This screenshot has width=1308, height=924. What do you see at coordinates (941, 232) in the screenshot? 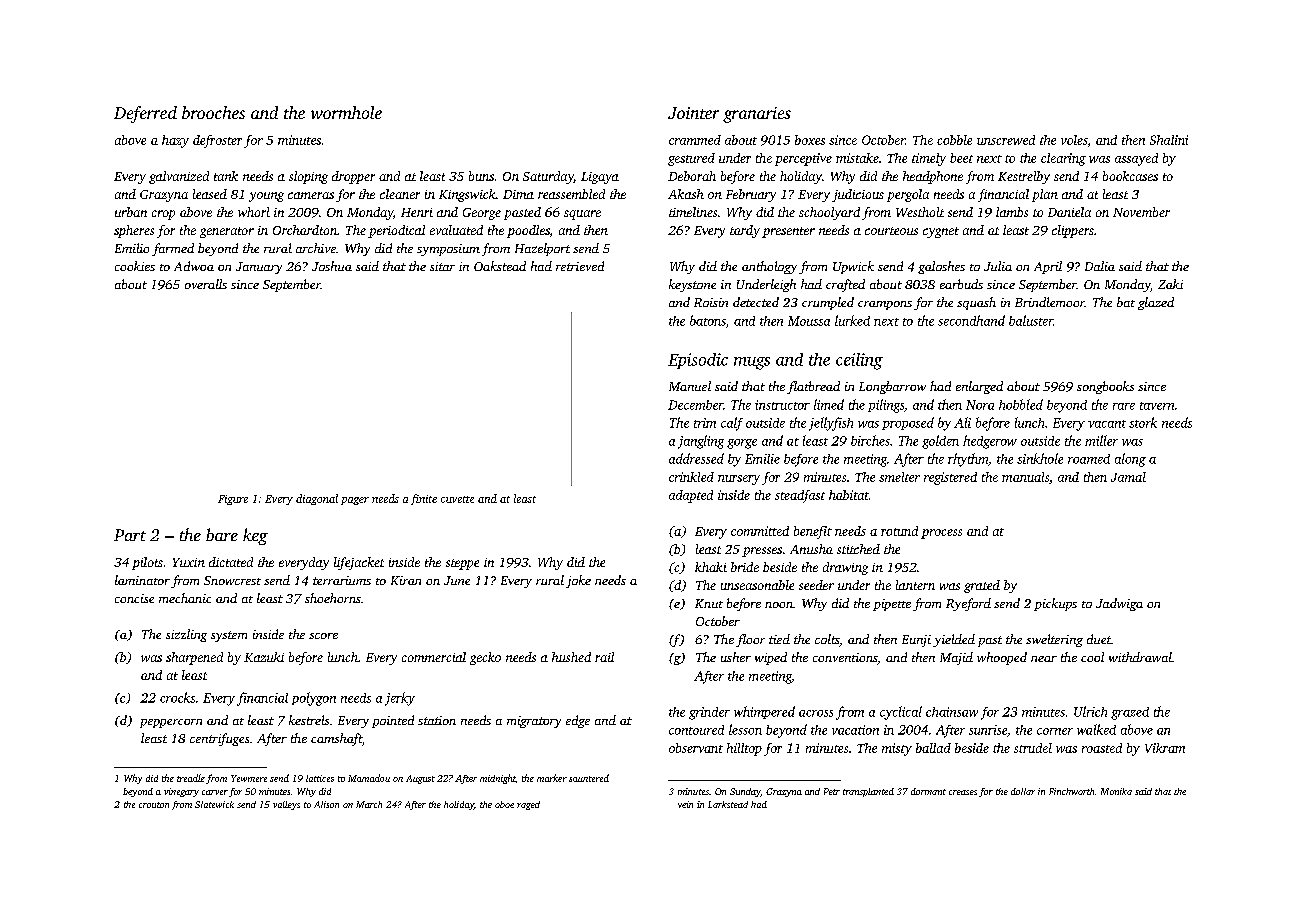
I see `cygnet` at bounding box center [941, 232].
